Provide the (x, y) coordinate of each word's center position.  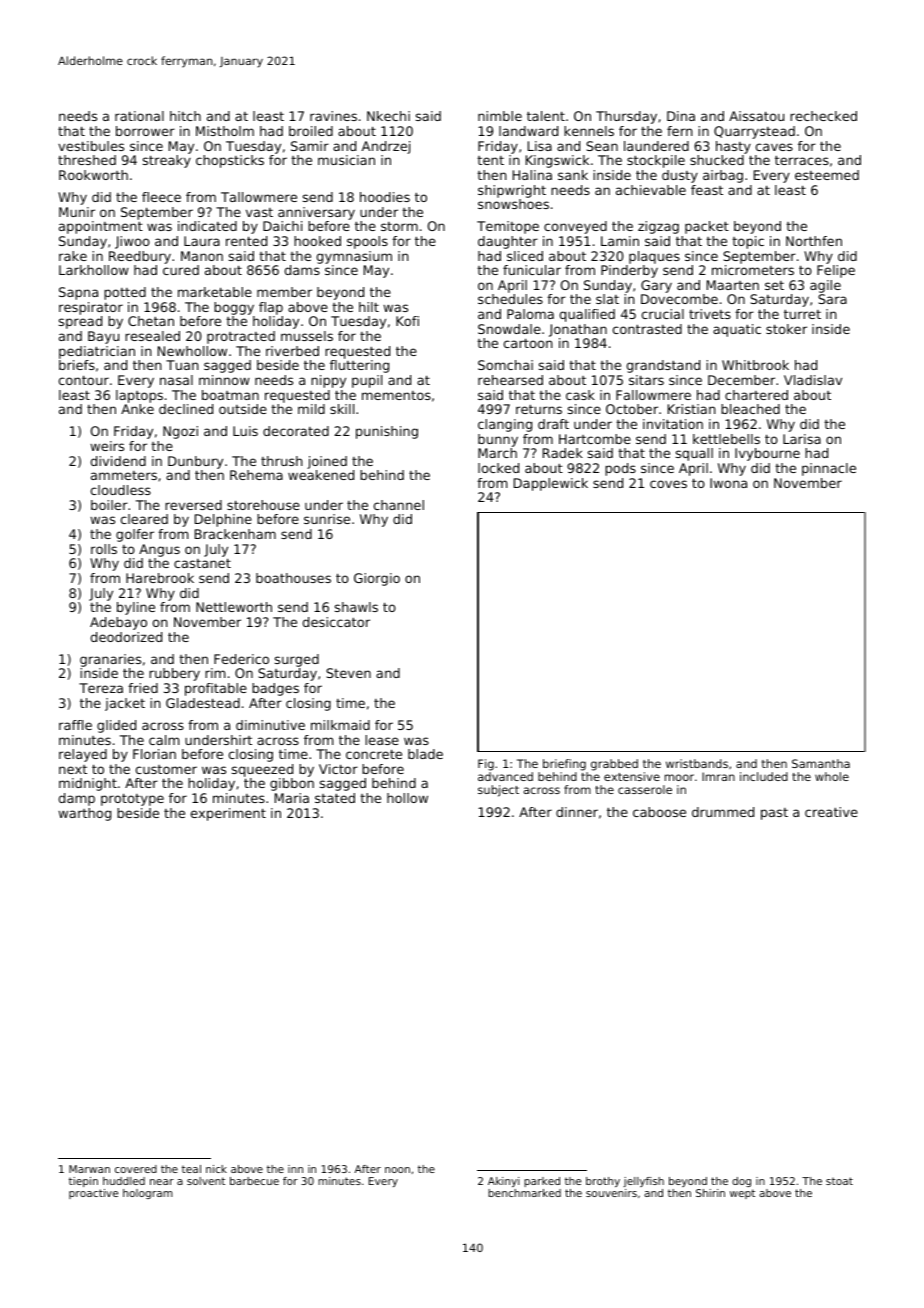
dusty (680, 176)
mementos (396, 395)
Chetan (151, 321)
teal (191, 1169)
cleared (144, 519)
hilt (369, 307)
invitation (673, 424)
